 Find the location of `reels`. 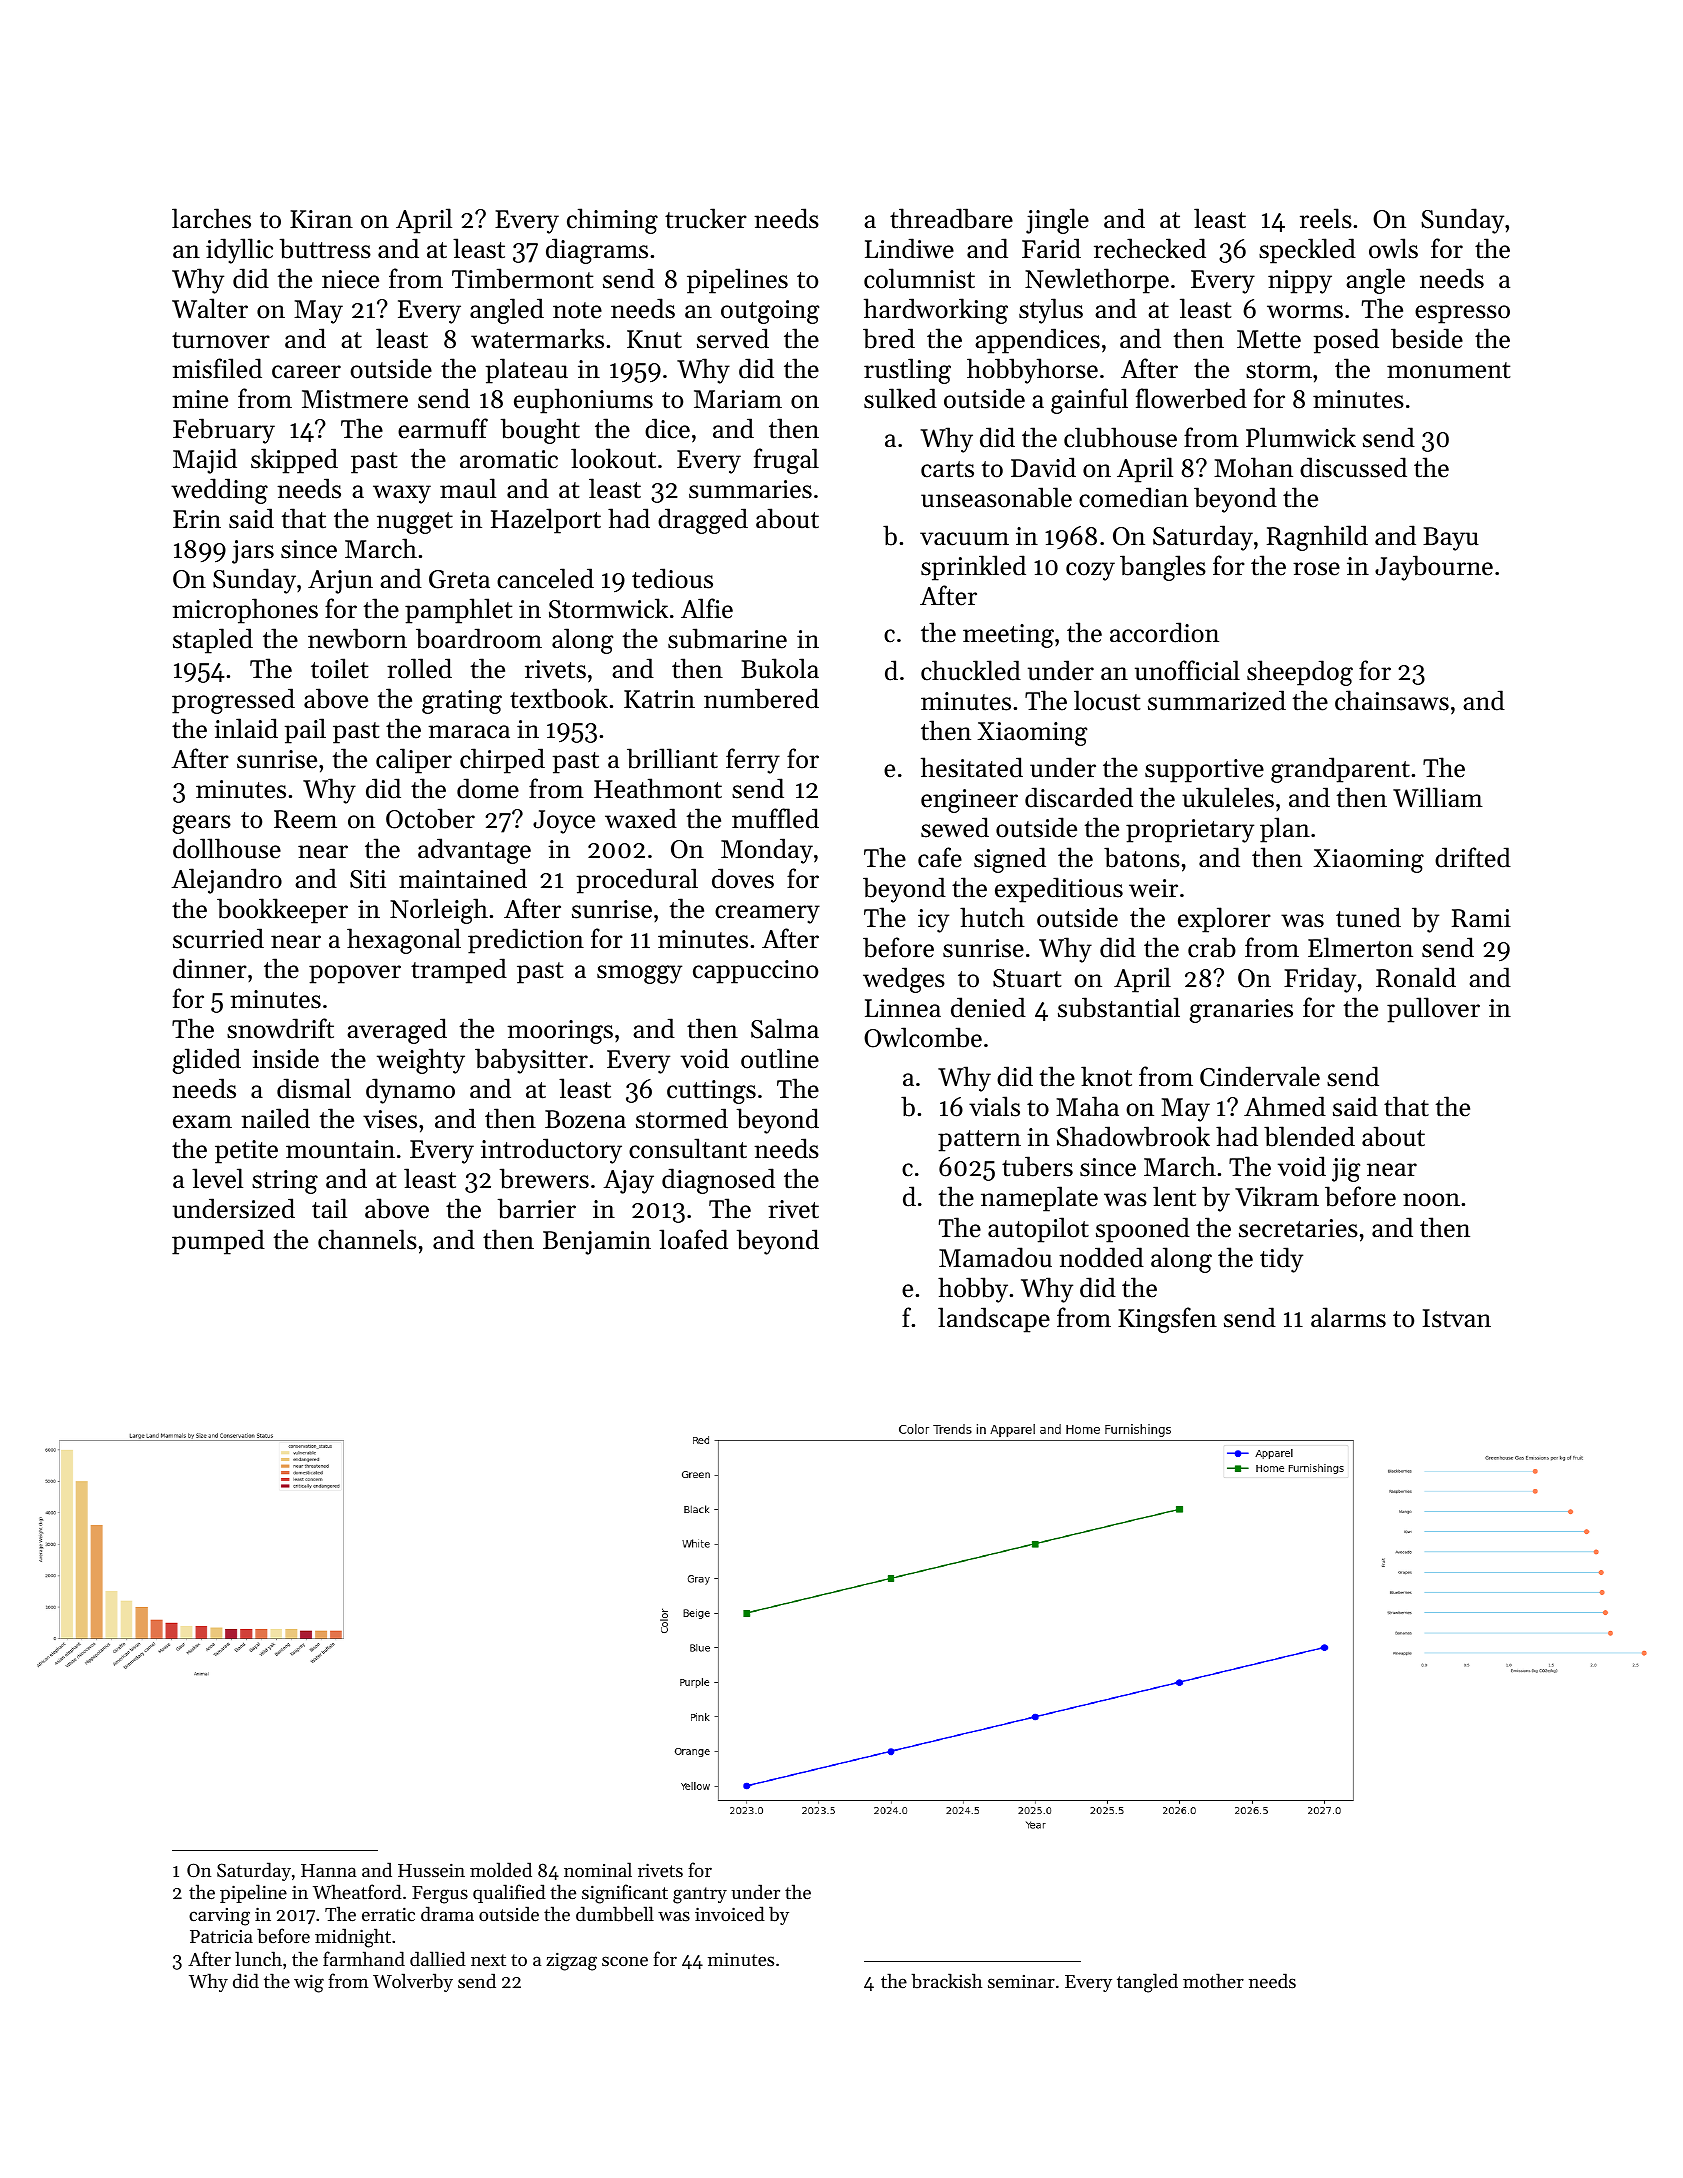

reels is located at coordinates (1326, 218).
